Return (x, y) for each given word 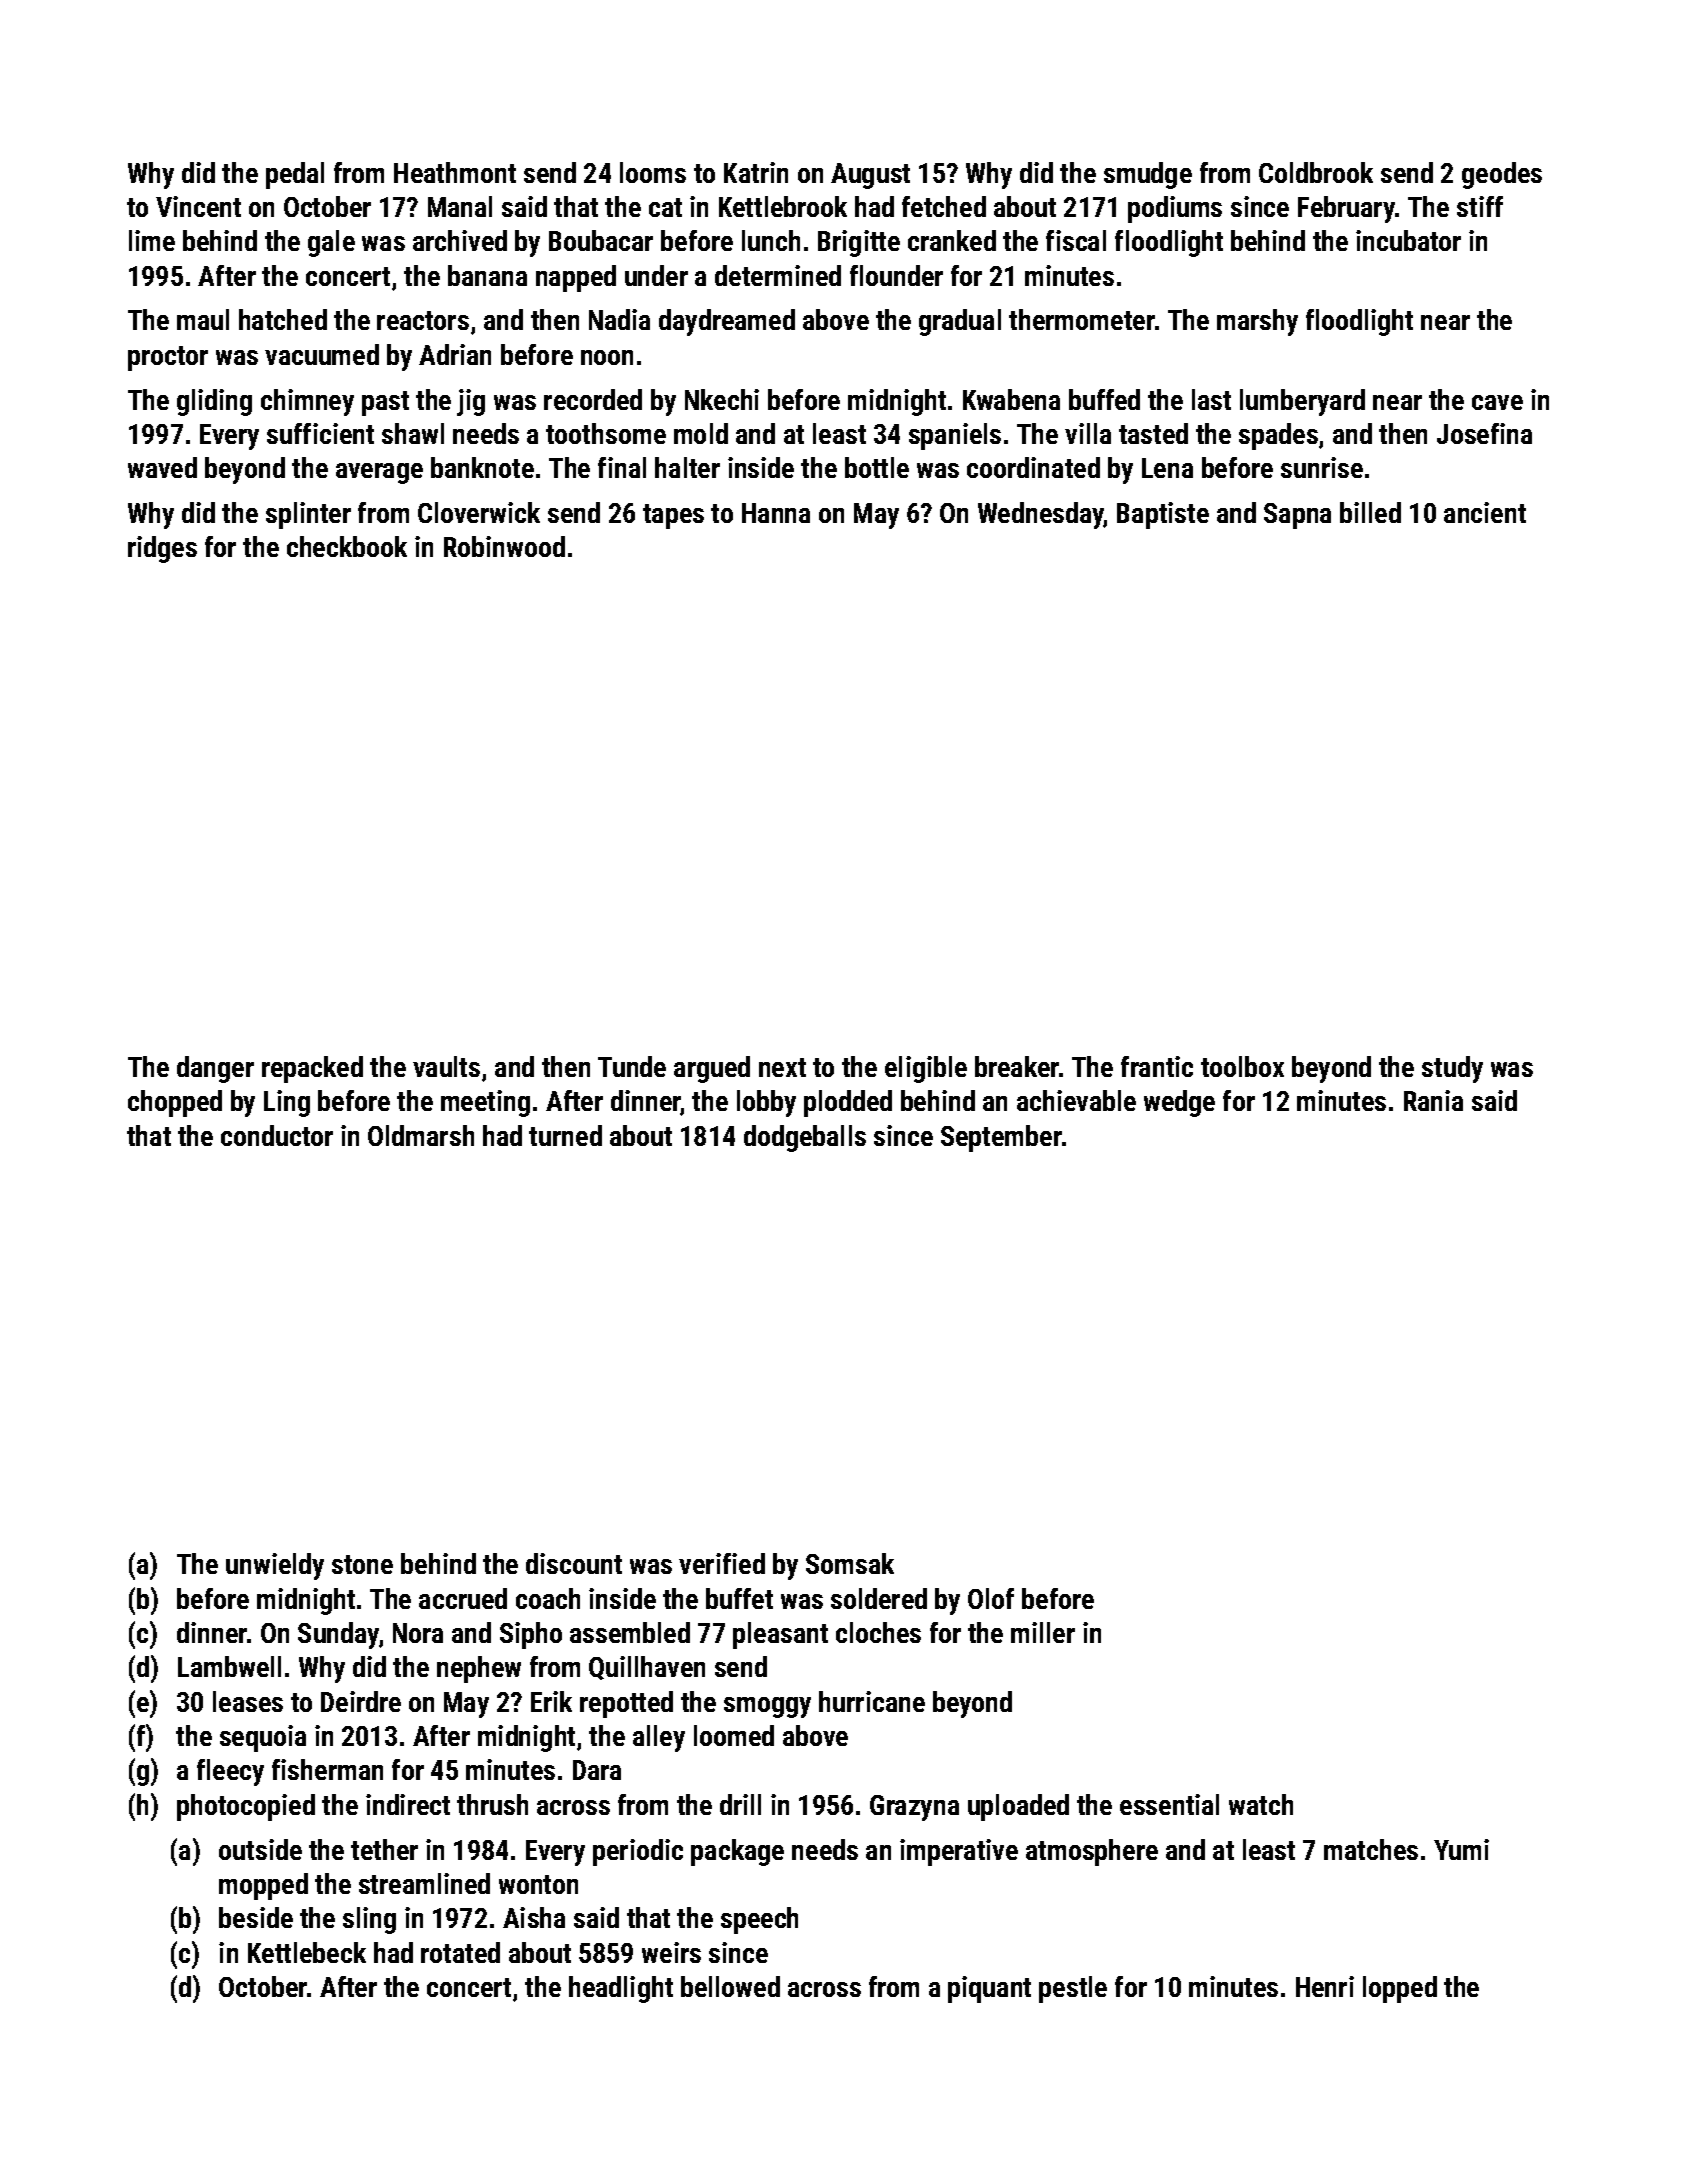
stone (362, 1564)
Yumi (1461, 1849)
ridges (162, 549)
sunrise (1322, 467)
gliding (214, 402)
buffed (1104, 399)
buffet (739, 1598)
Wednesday (1041, 515)
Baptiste (1163, 515)
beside (256, 1917)
